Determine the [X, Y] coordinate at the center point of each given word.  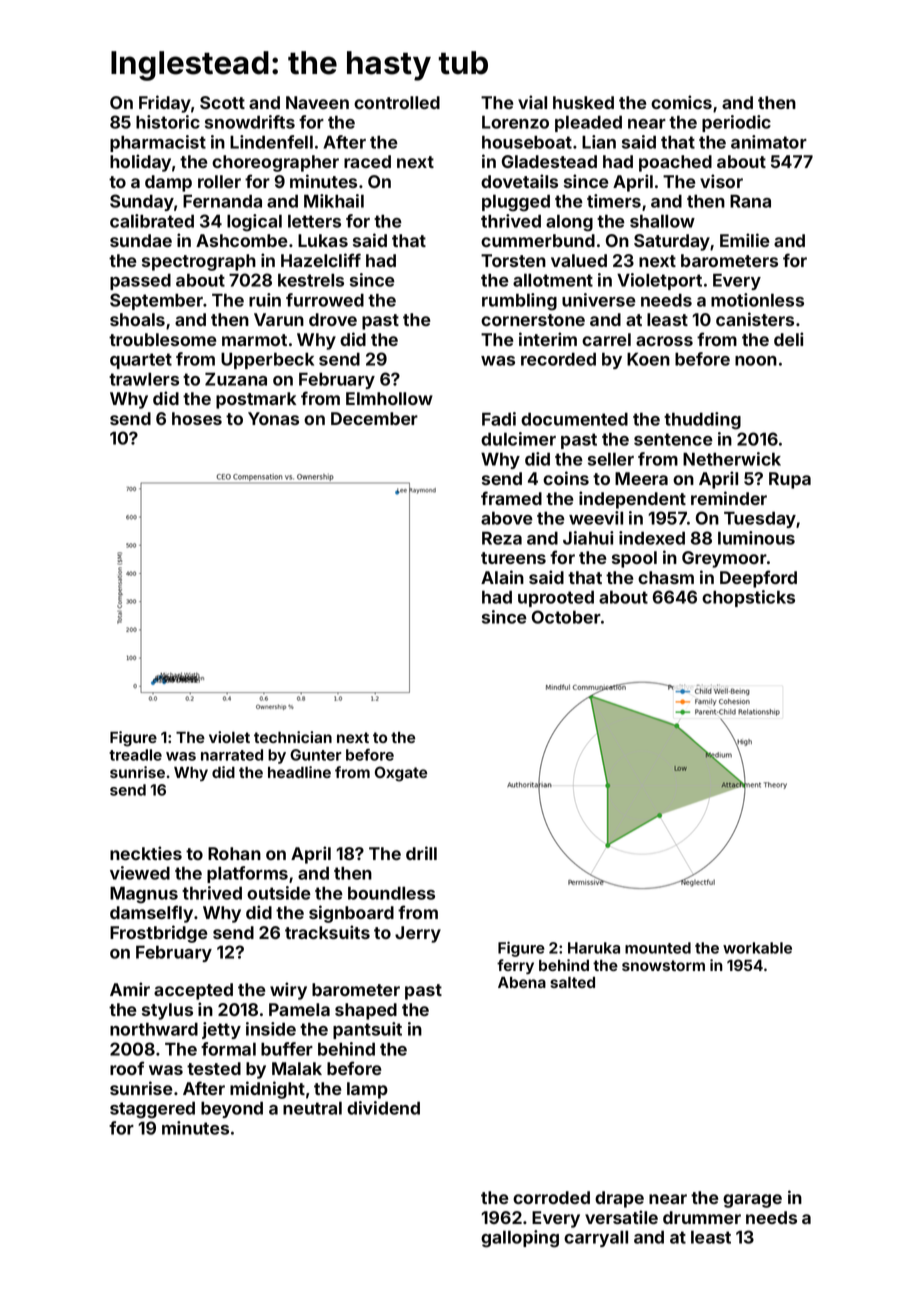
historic [168, 122]
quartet [141, 361]
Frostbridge [158, 934]
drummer [702, 1217]
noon [756, 361]
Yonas [273, 418]
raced [367, 161]
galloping [520, 1239]
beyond [232, 1109]
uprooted [556, 598]
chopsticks [748, 598]
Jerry [418, 934]
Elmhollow [389, 398]
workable [757, 948]
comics [681, 102]
